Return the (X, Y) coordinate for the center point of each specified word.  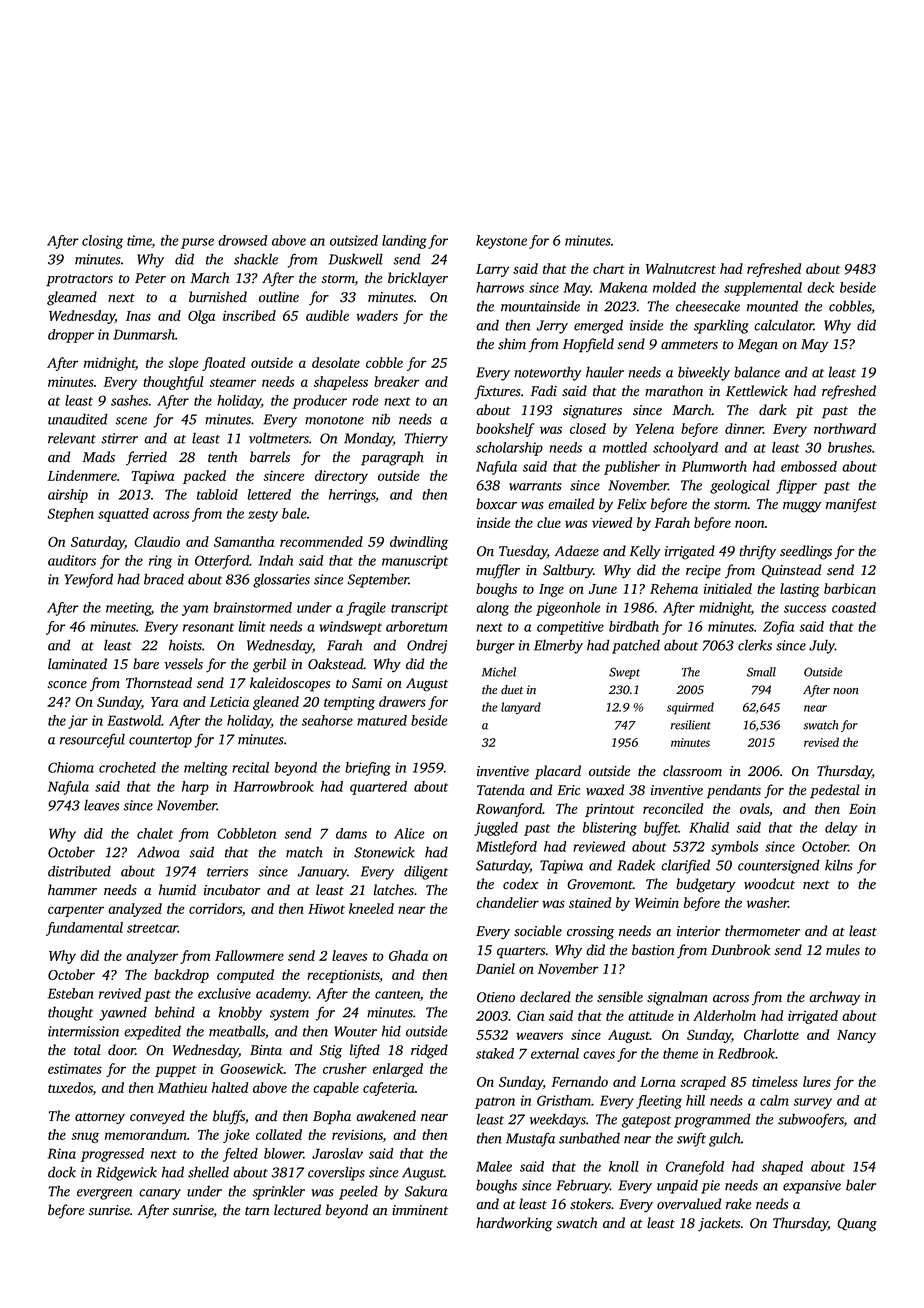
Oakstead (336, 664)
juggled (496, 829)
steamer (232, 382)
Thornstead (159, 683)
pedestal (835, 791)
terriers (227, 871)
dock (62, 1172)
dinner (744, 428)
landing (404, 242)
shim (512, 344)
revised (821, 742)
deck (820, 287)
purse (197, 243)
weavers (539, 1036)
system (289, 1015)
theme (680, 1053)
